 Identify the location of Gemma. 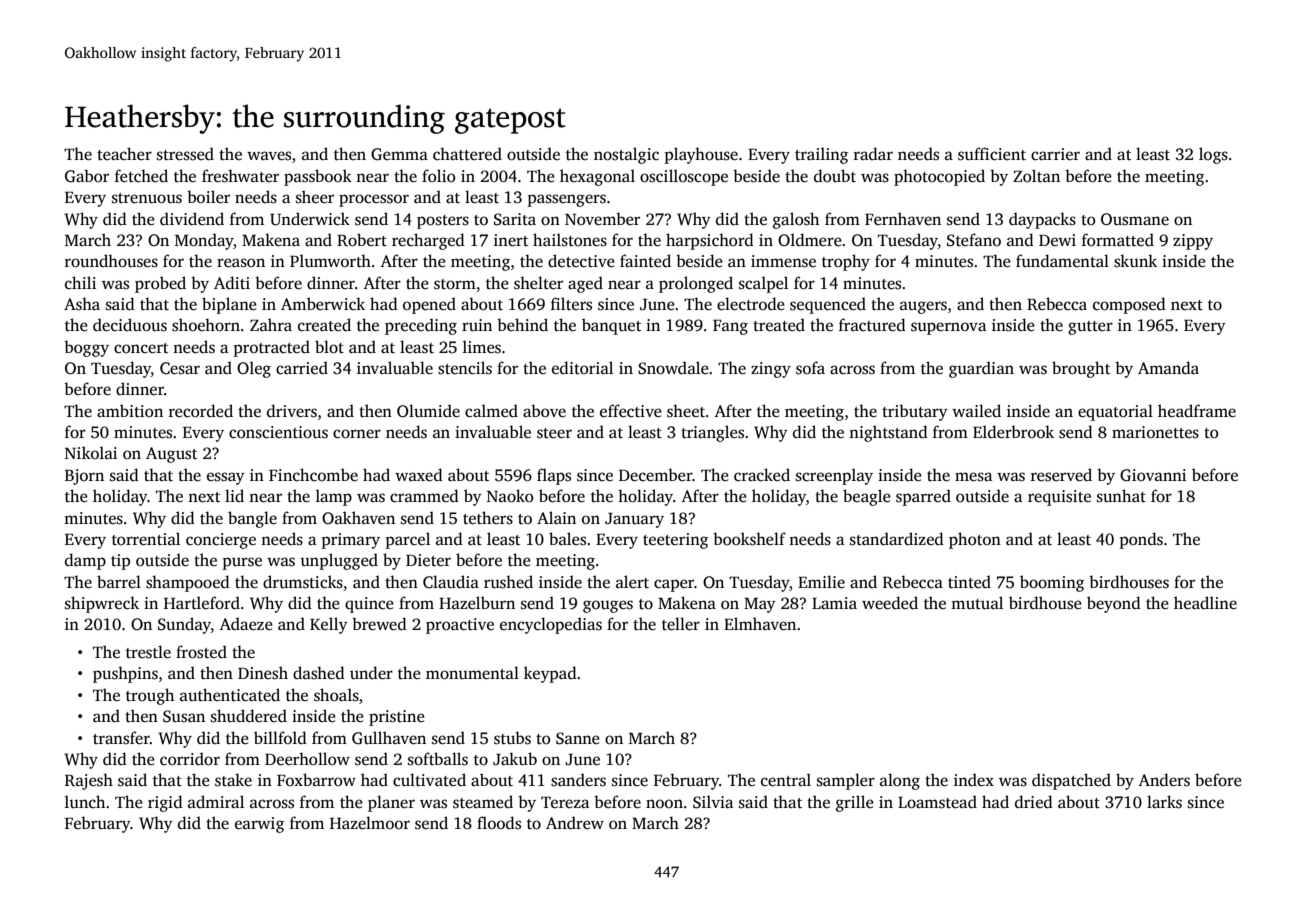
(399, 154).
